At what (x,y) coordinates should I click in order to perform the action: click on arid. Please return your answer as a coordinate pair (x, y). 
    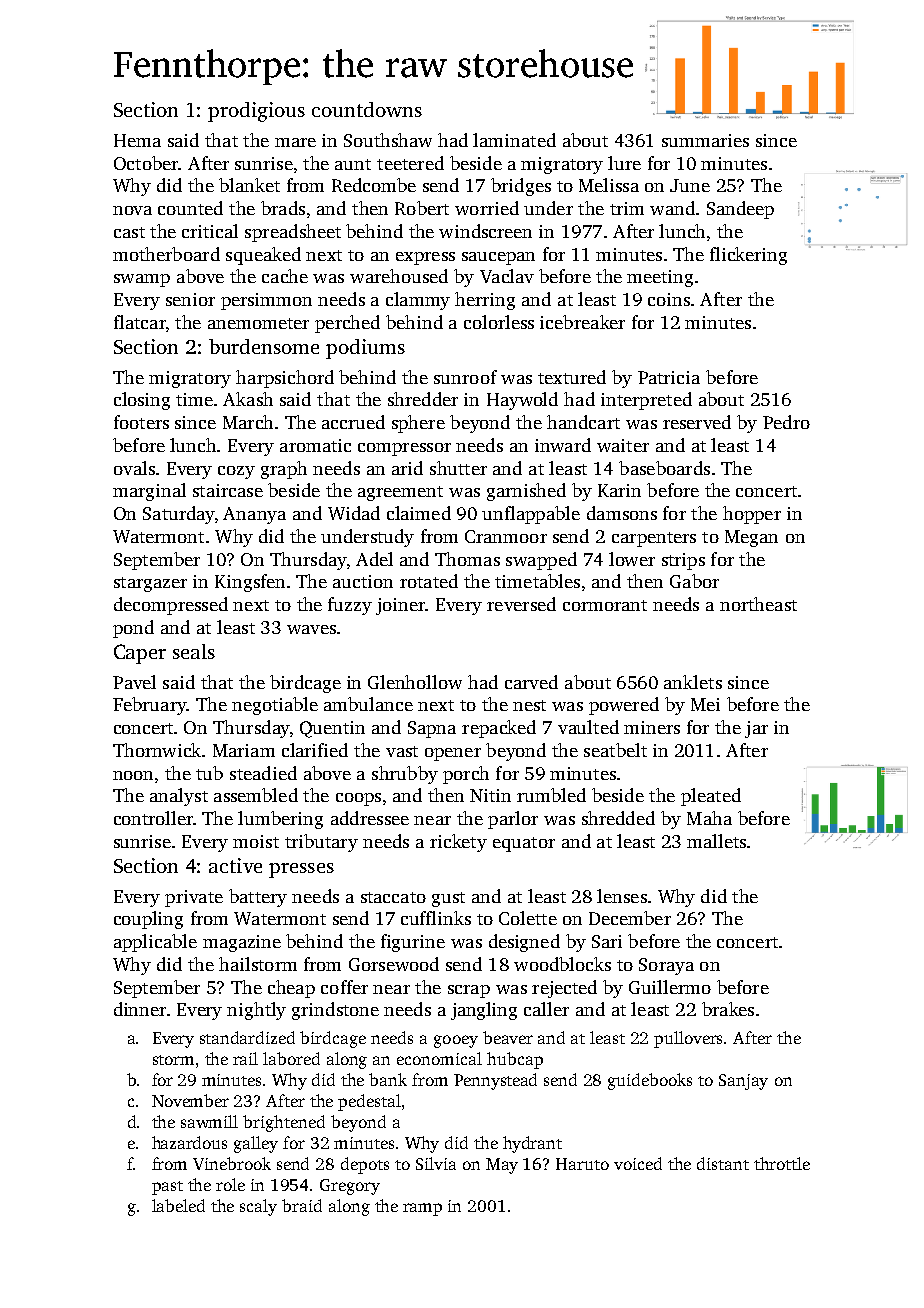
    Looking at the image, I should click on (407, 468).
